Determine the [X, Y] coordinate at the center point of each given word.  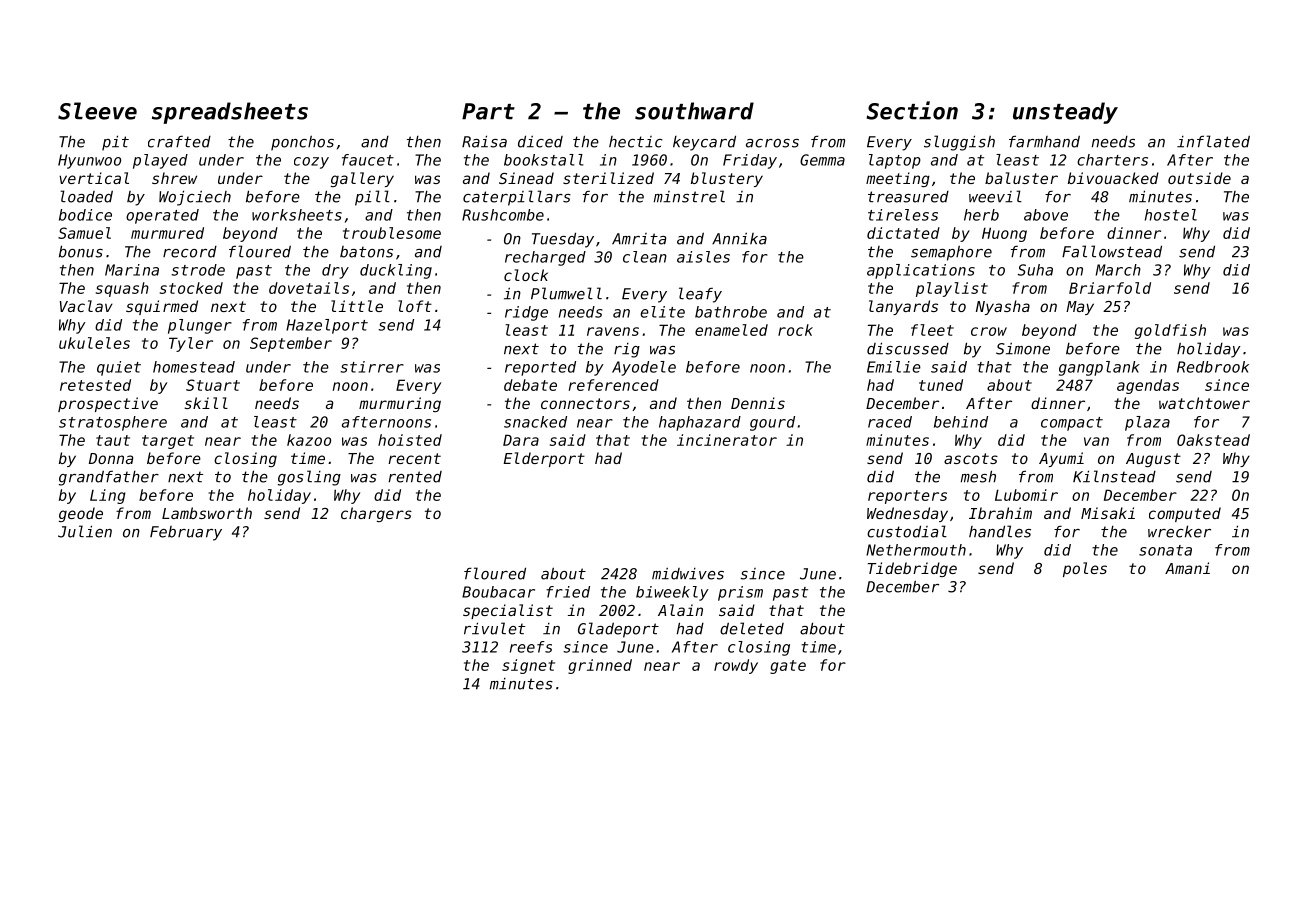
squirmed [162, 307]
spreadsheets [230, 113]
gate [788, 667]
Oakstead [1213, 440]
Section [912, 110]
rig [627, 350]
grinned [600, 666]
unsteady [1065, 113]
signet [528, 666]
